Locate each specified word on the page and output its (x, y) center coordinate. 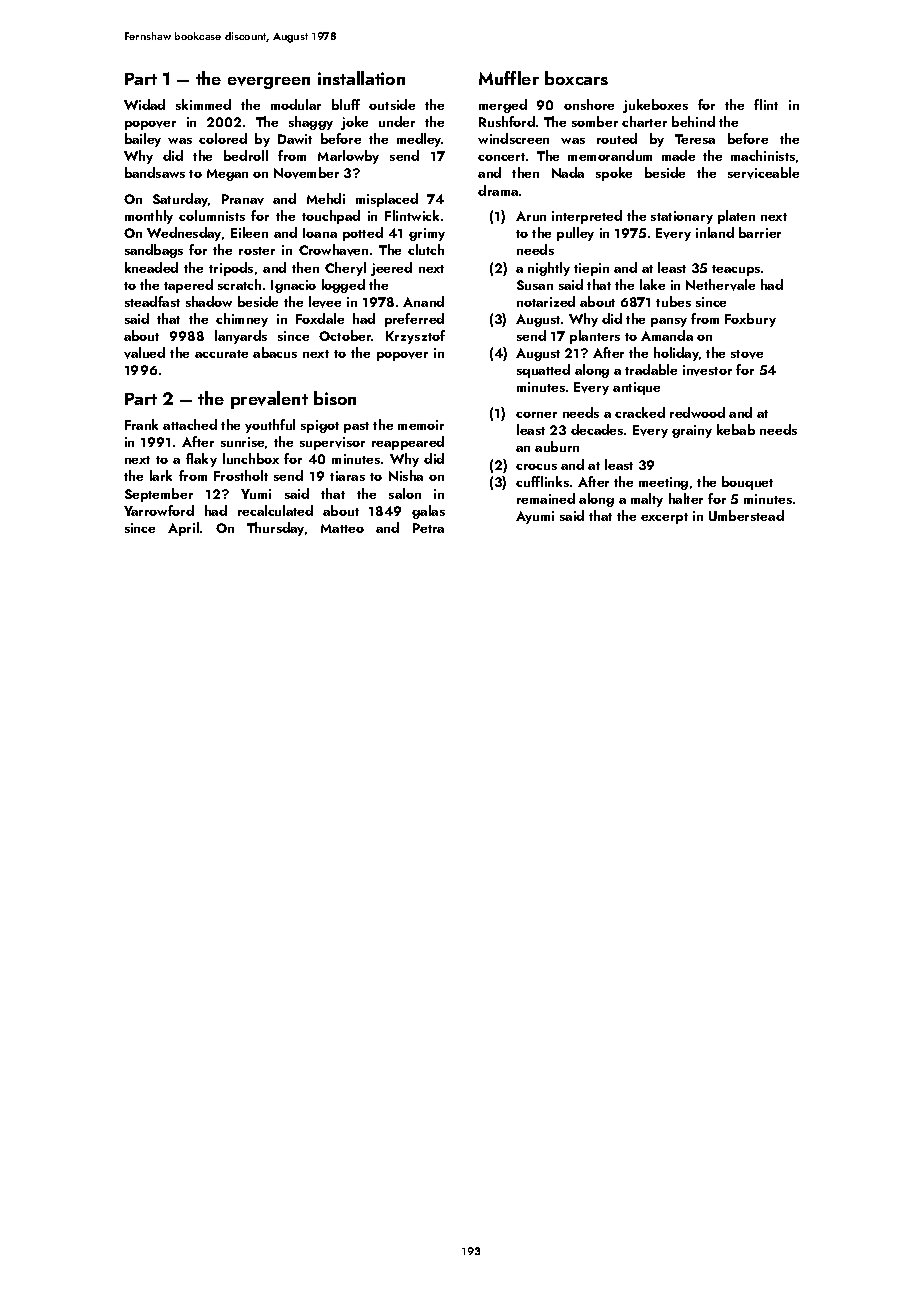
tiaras (347, 476)
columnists (212, 215)
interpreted (587, 217)
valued (144, 353)
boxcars (576, 78)
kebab (736, 429)
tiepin (591, 269)
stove (747, 354)
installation (361, 78)
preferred (414, 320)
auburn (557, 446)
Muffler (509, 78)
